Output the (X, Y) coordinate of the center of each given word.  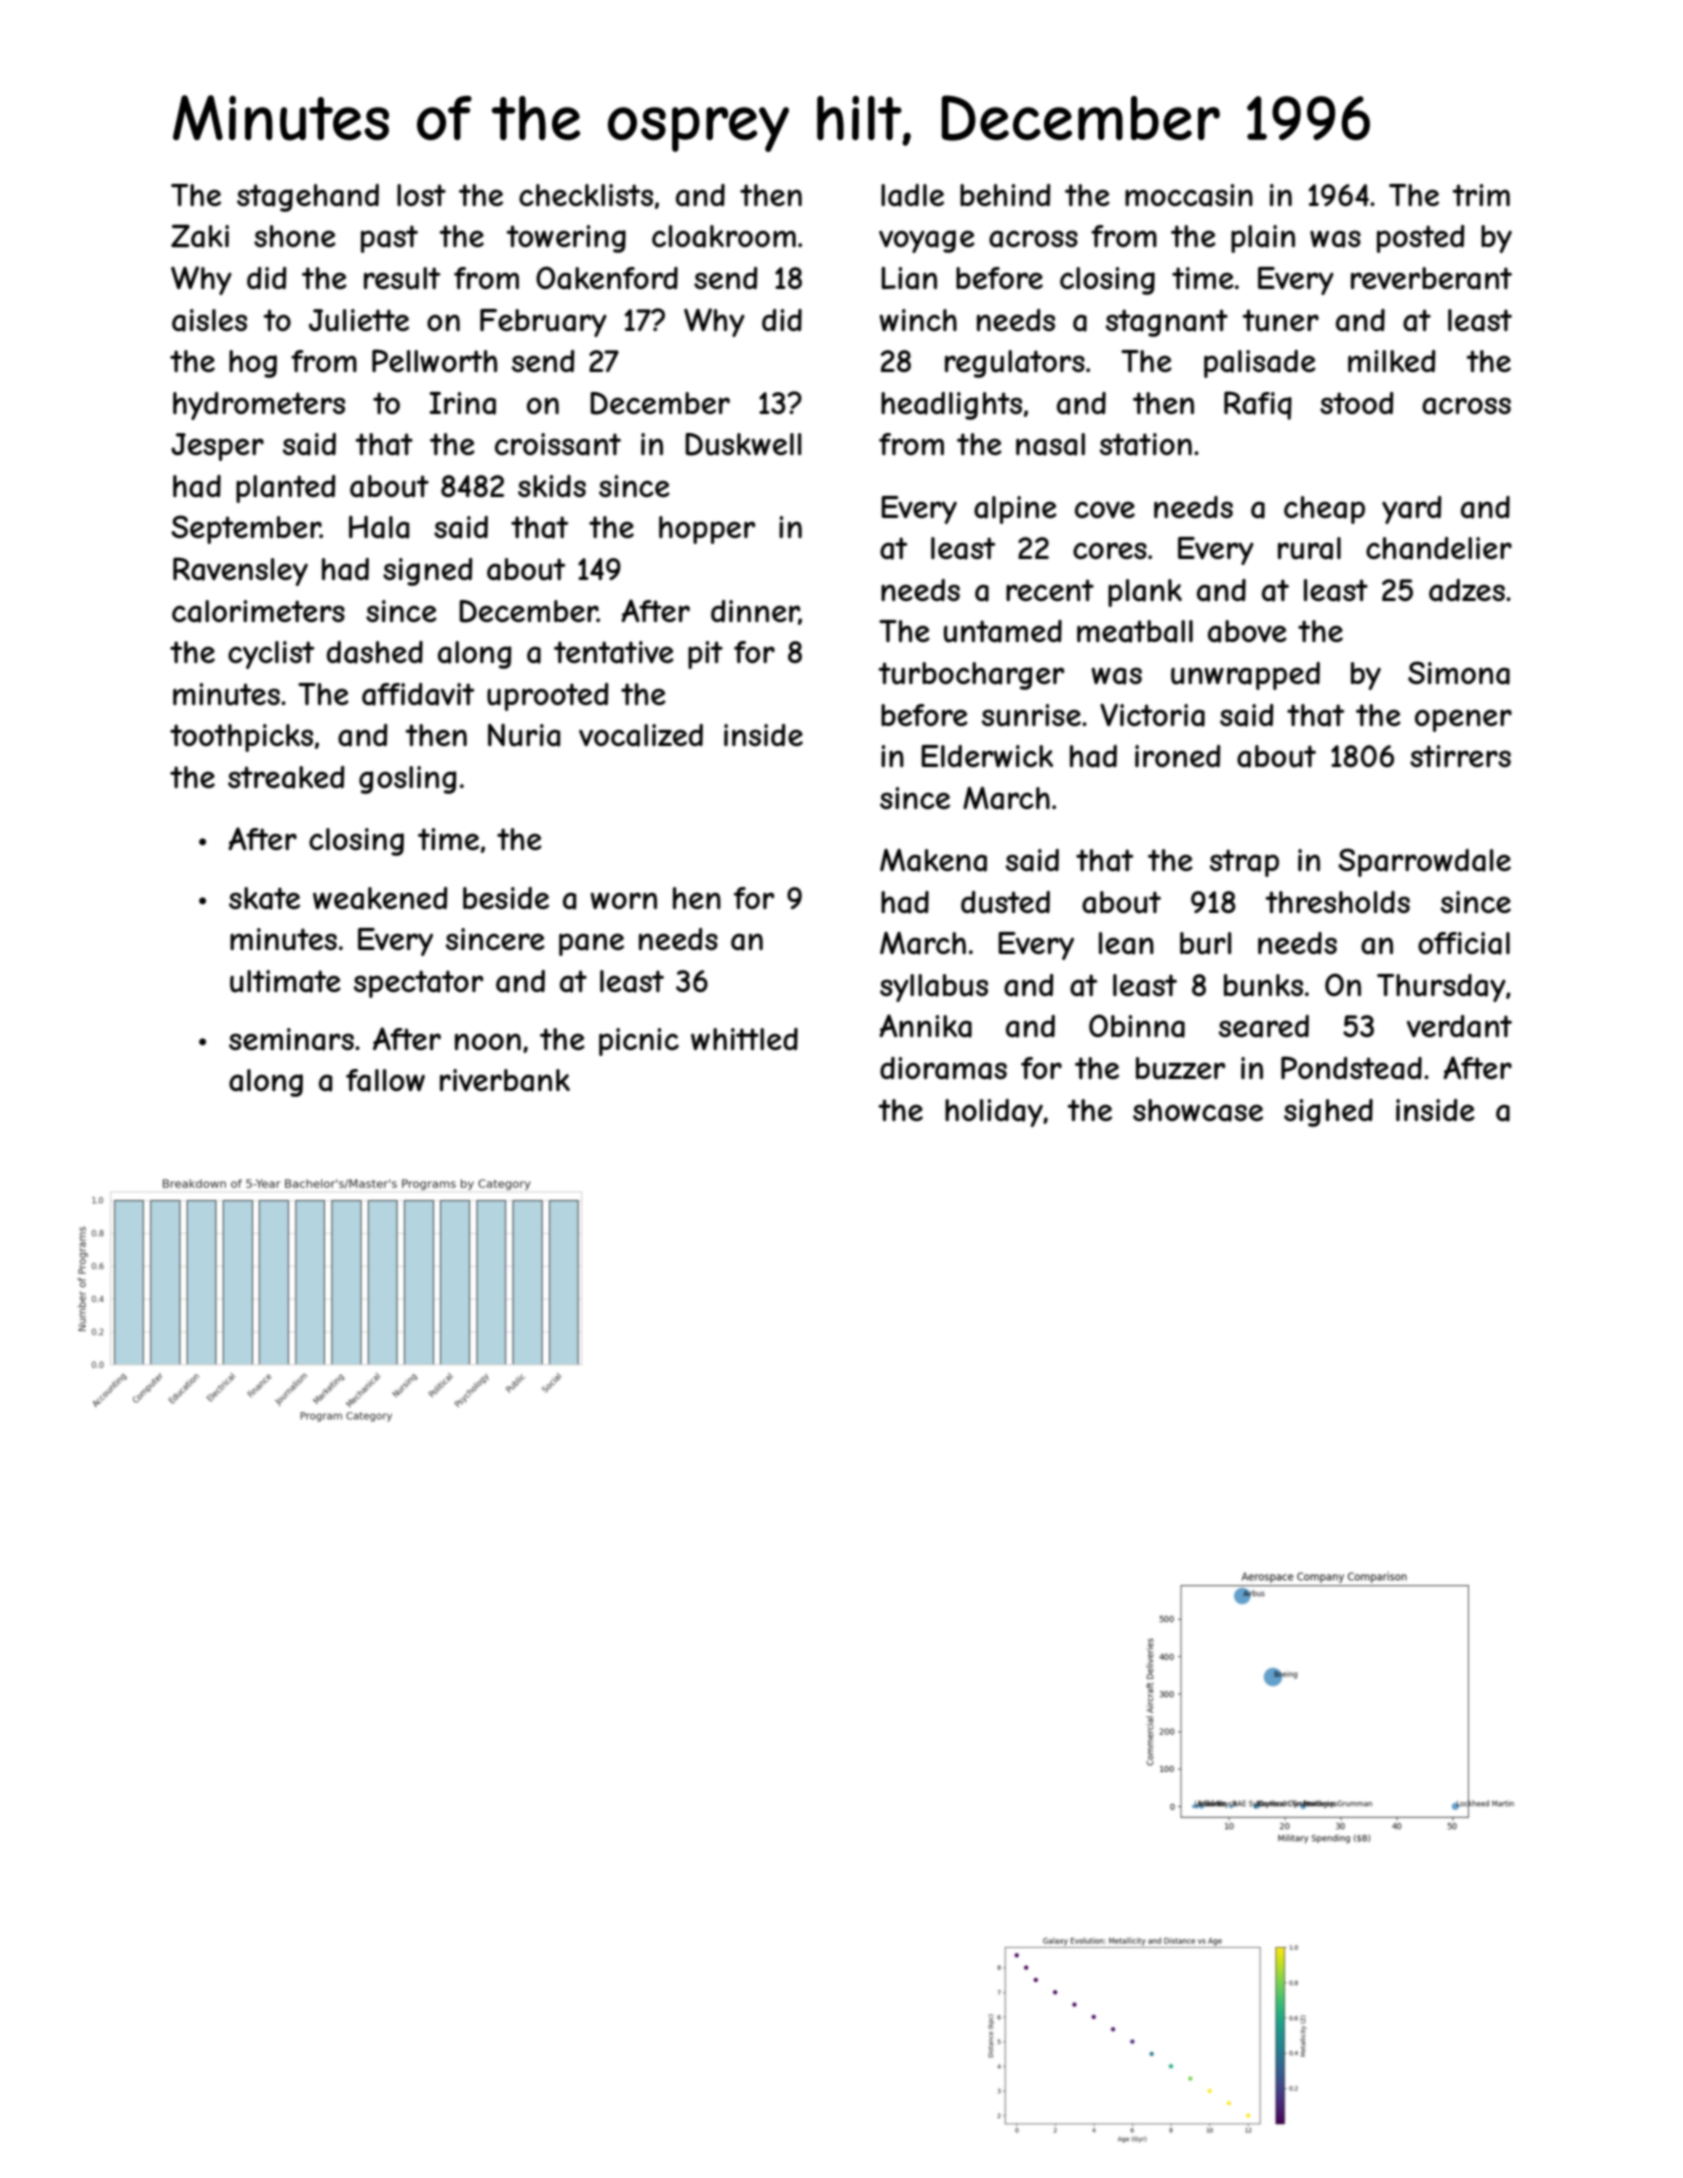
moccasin (1189, 195)
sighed (1328, 1113)
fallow (385, 1080)
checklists (586, 195)
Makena (933, 860)
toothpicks (241, 738)
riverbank (505, 1080)
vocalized (641, 735)
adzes (1467, 590)
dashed (375, 652)
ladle (912, 195)
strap (1244, 863)
